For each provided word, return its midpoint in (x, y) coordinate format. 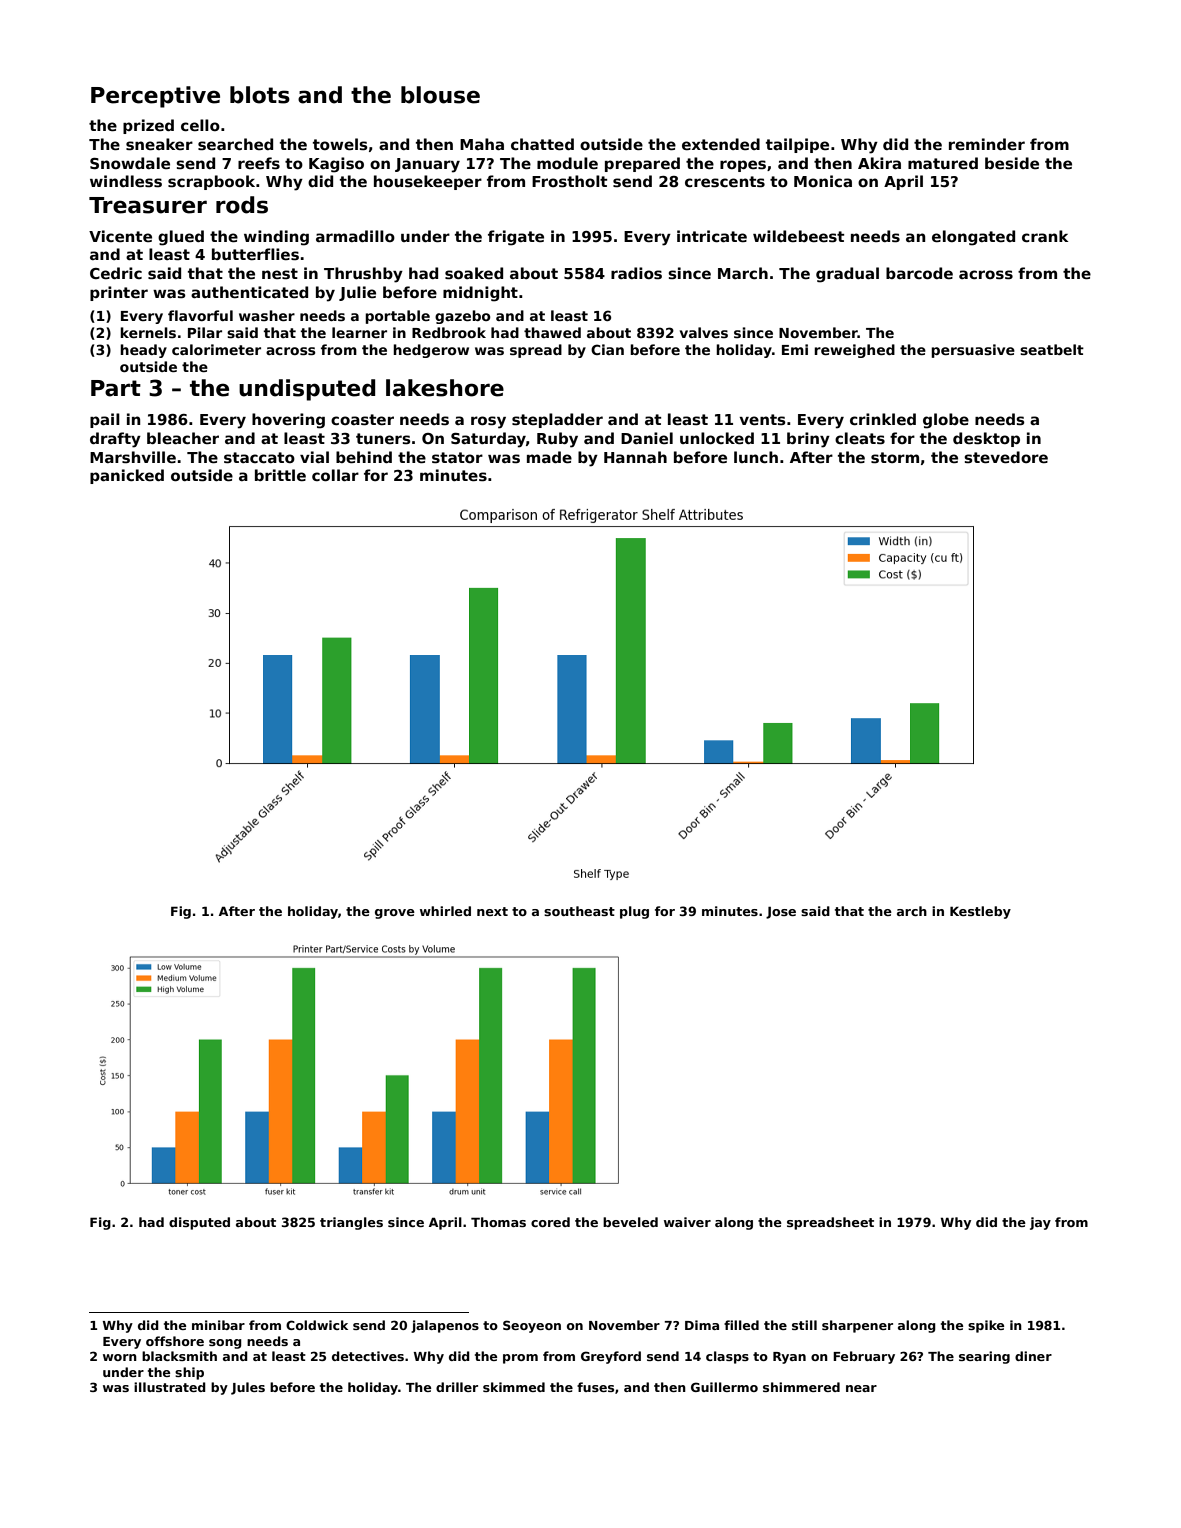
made (549, 457)
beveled (630, 1222)
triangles (351, 1223)
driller (457, 1387)
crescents (725, 181)
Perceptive (155, 97)
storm (895, 457)
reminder (987, 144)
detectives (368, 1356)
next (492, 911)
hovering (288, 421)
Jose (781, 913)
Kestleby (980, 912)
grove (395, 914)
